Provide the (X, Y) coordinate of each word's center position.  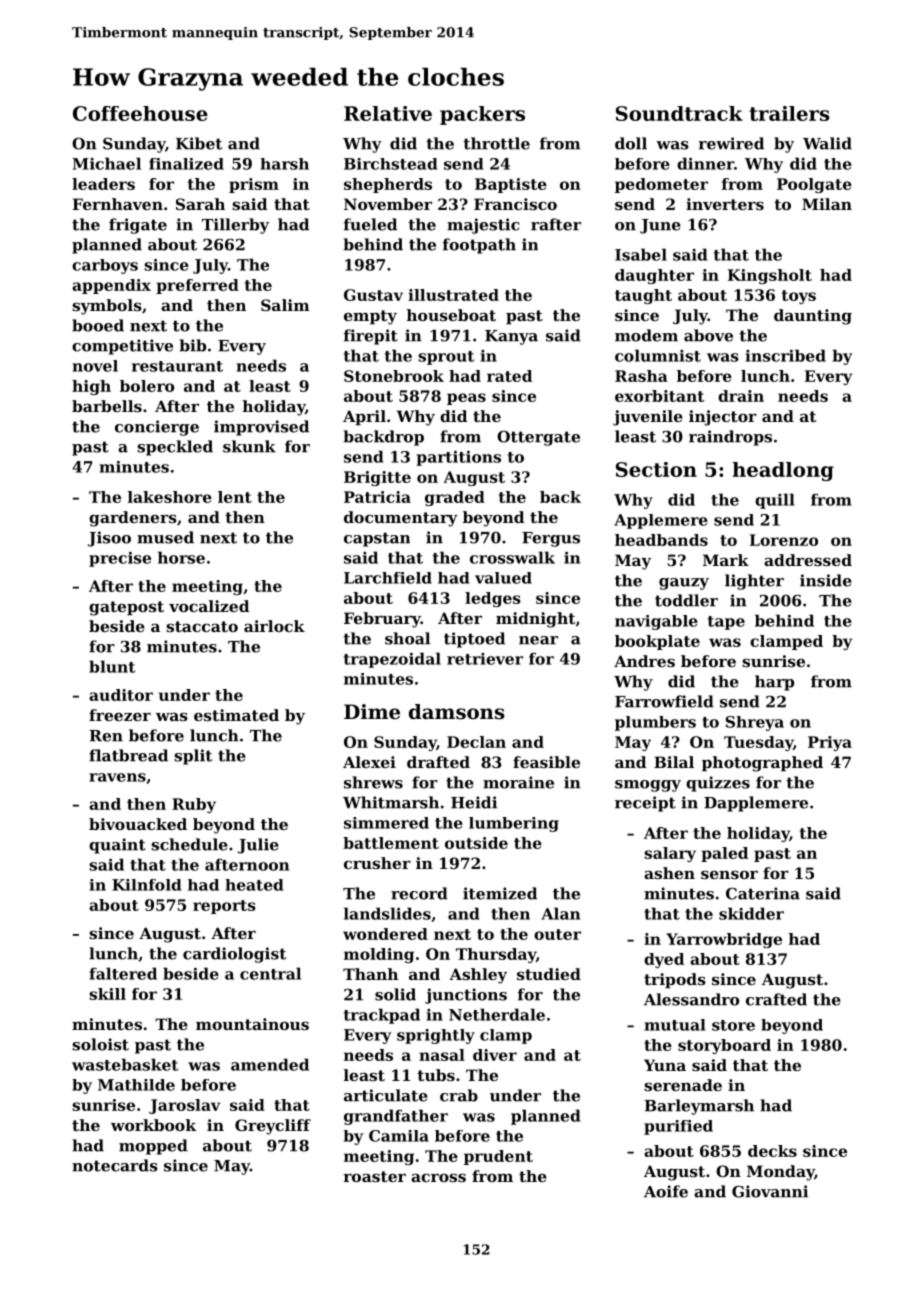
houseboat (451, 315)
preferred (197, 286)
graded (455, 498)
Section (656, 469)
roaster (374, 1176)
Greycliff (273, 1127)
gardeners (133, 519)
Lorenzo (784, 540)
